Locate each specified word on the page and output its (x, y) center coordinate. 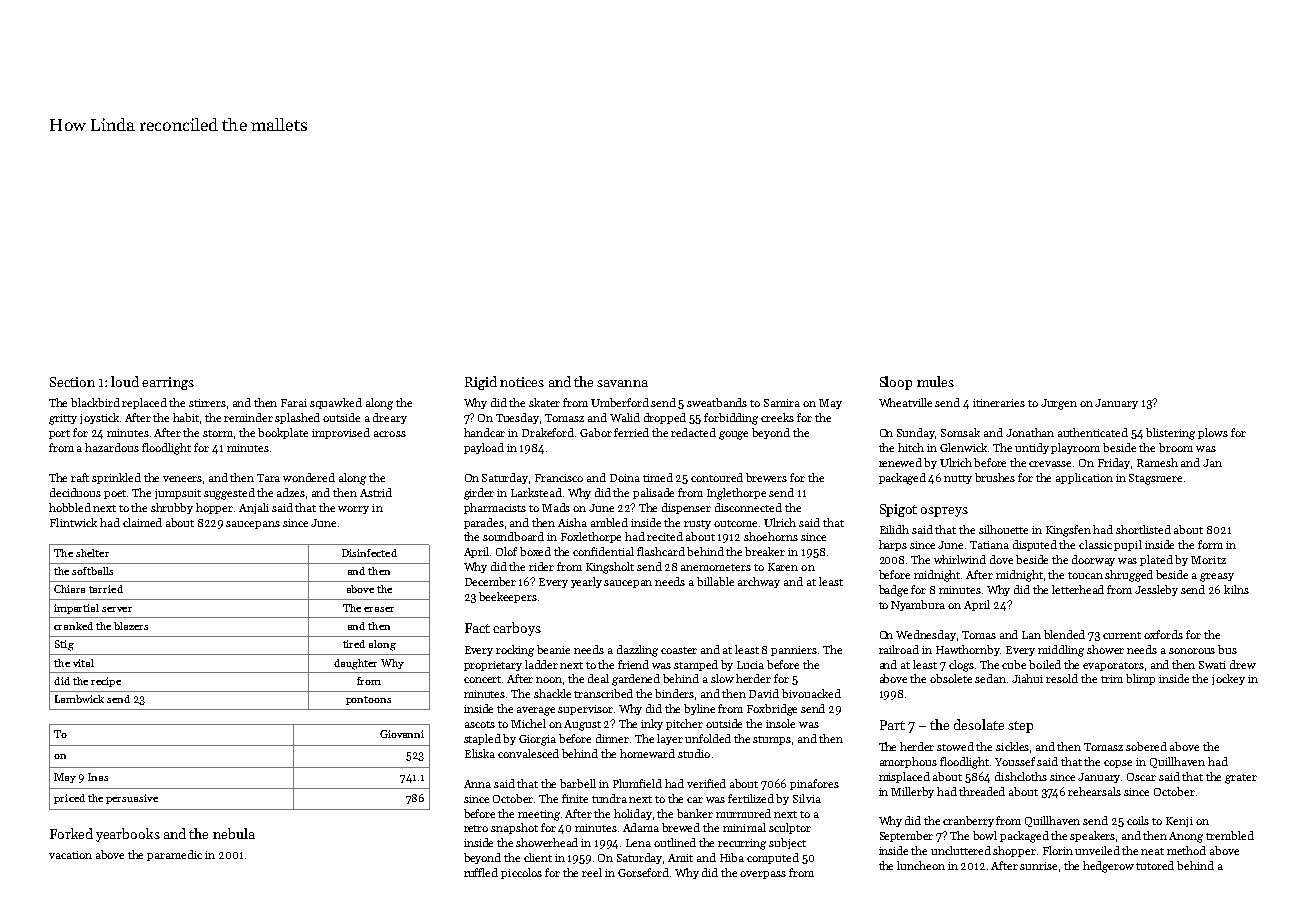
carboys (517, 629)
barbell (578, 783)
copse (1118, 764)
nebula (234, 833)
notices (522, 382)
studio (694, 753)
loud (125, 381)
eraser (379, 609)
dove (1001, 559)
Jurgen (1059, 404)
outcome (735, 523)
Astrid (376, 492)
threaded (982, 791)
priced (69, 799)
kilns (1236, 589)
